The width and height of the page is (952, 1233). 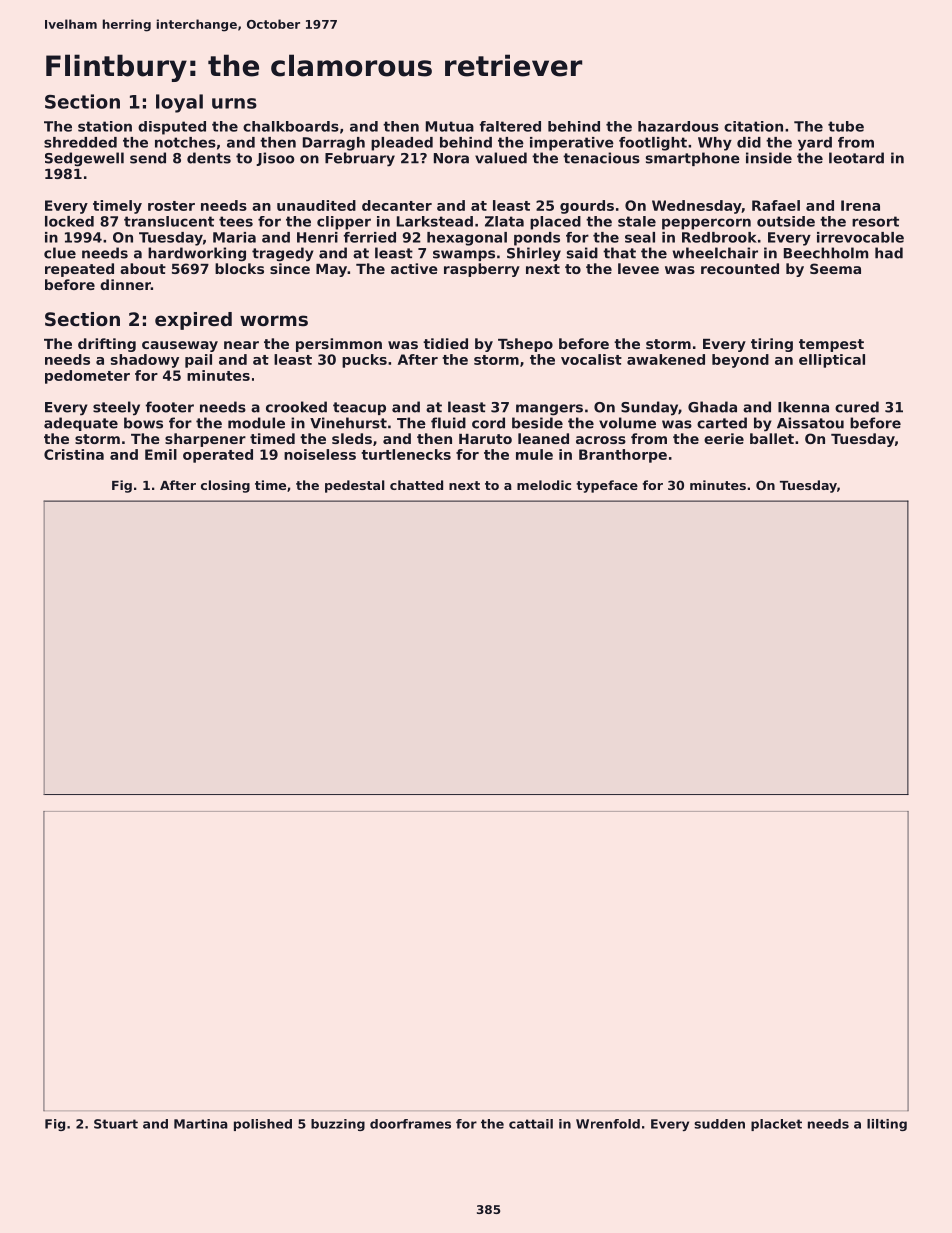 I want to click on Stuart, so click(x=116, y=1124).
